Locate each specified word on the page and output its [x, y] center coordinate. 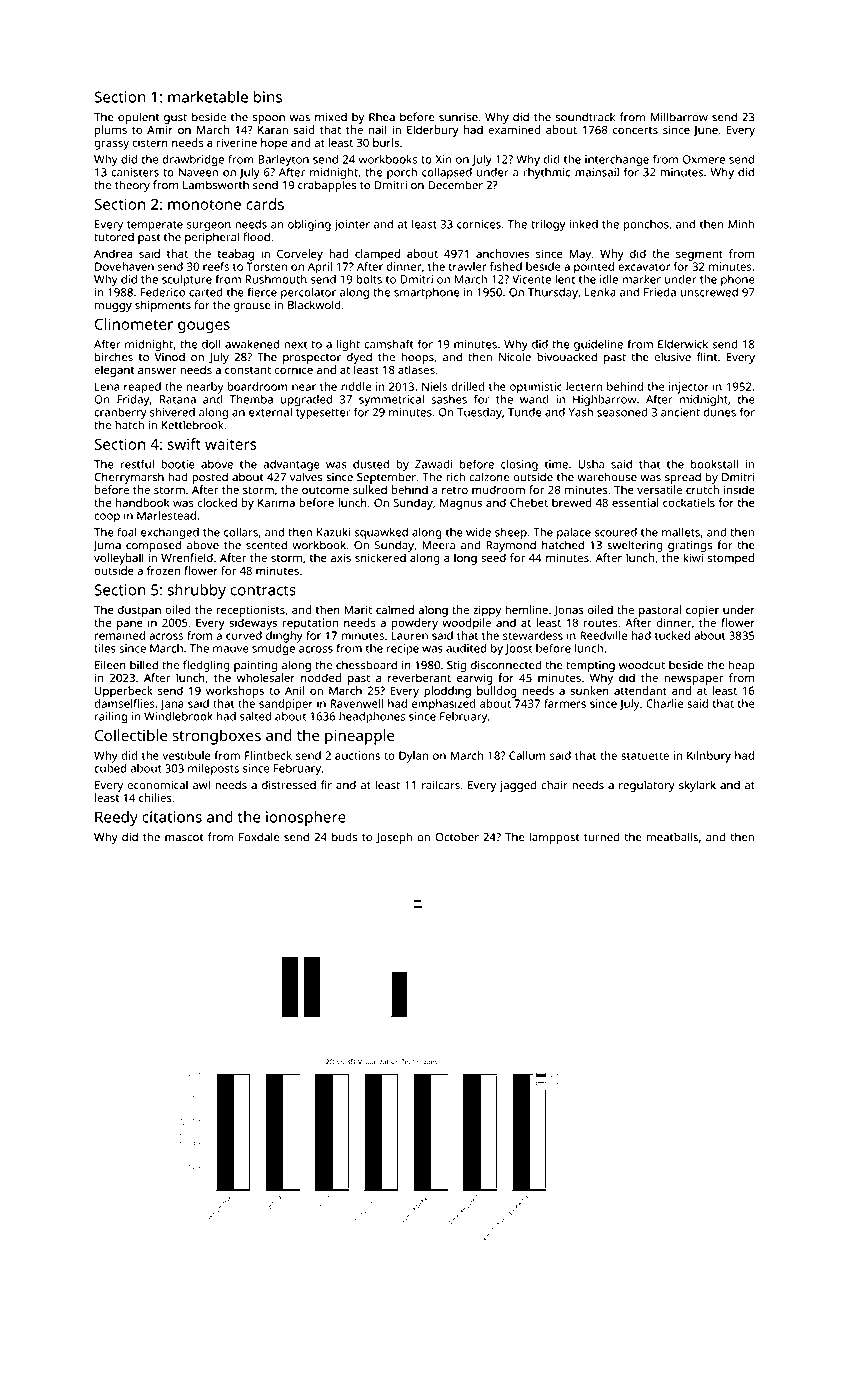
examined [514, 129]
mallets [681, 532]
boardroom [257, 386]
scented [266, 545]
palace [574, 533]
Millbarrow [679, 117]
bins [268, 97]
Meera [438, 545]
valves [306, 477]
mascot [184, 838]
